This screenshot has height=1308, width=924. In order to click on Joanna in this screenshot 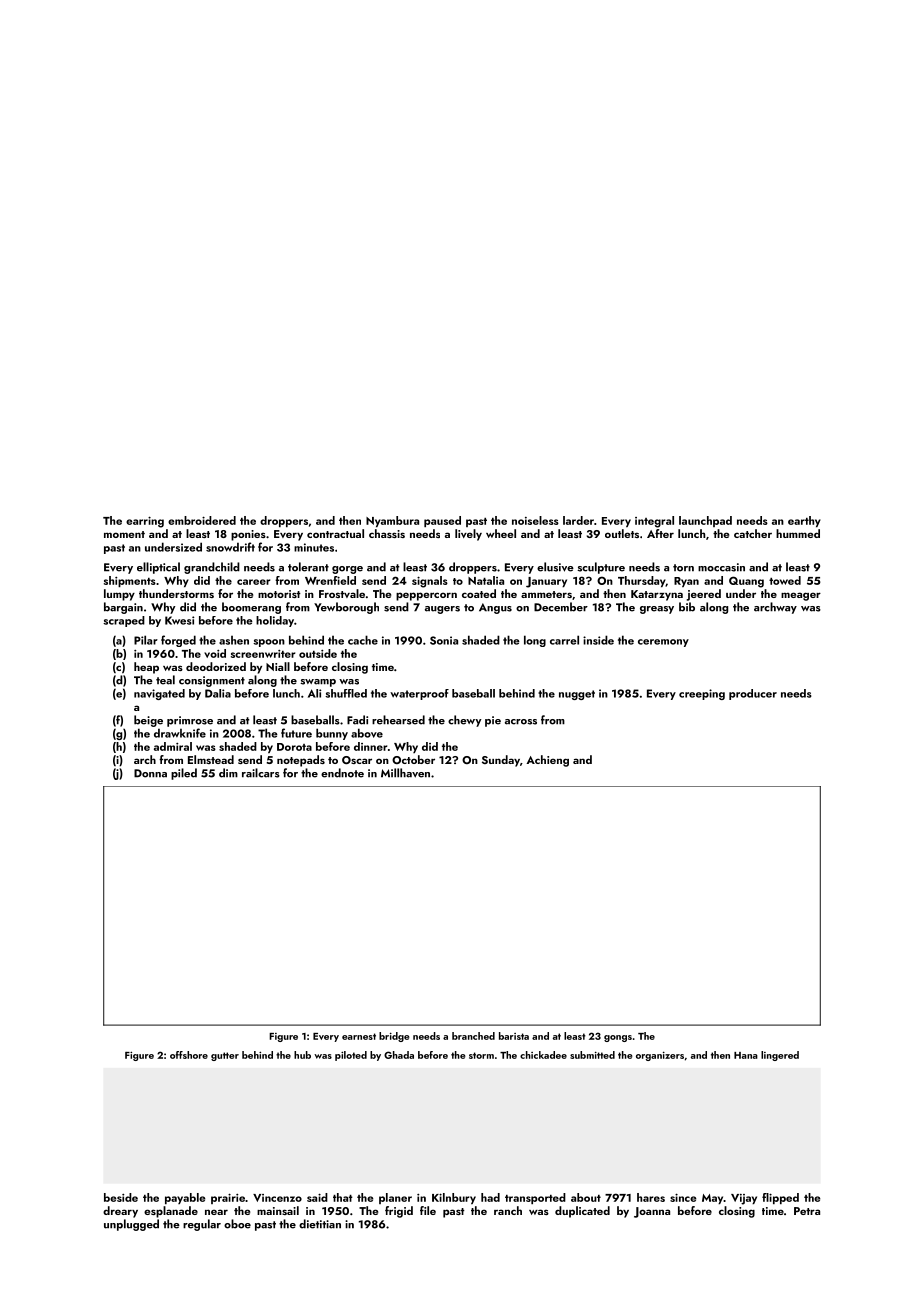, I will do `click(652, 1212)`.
